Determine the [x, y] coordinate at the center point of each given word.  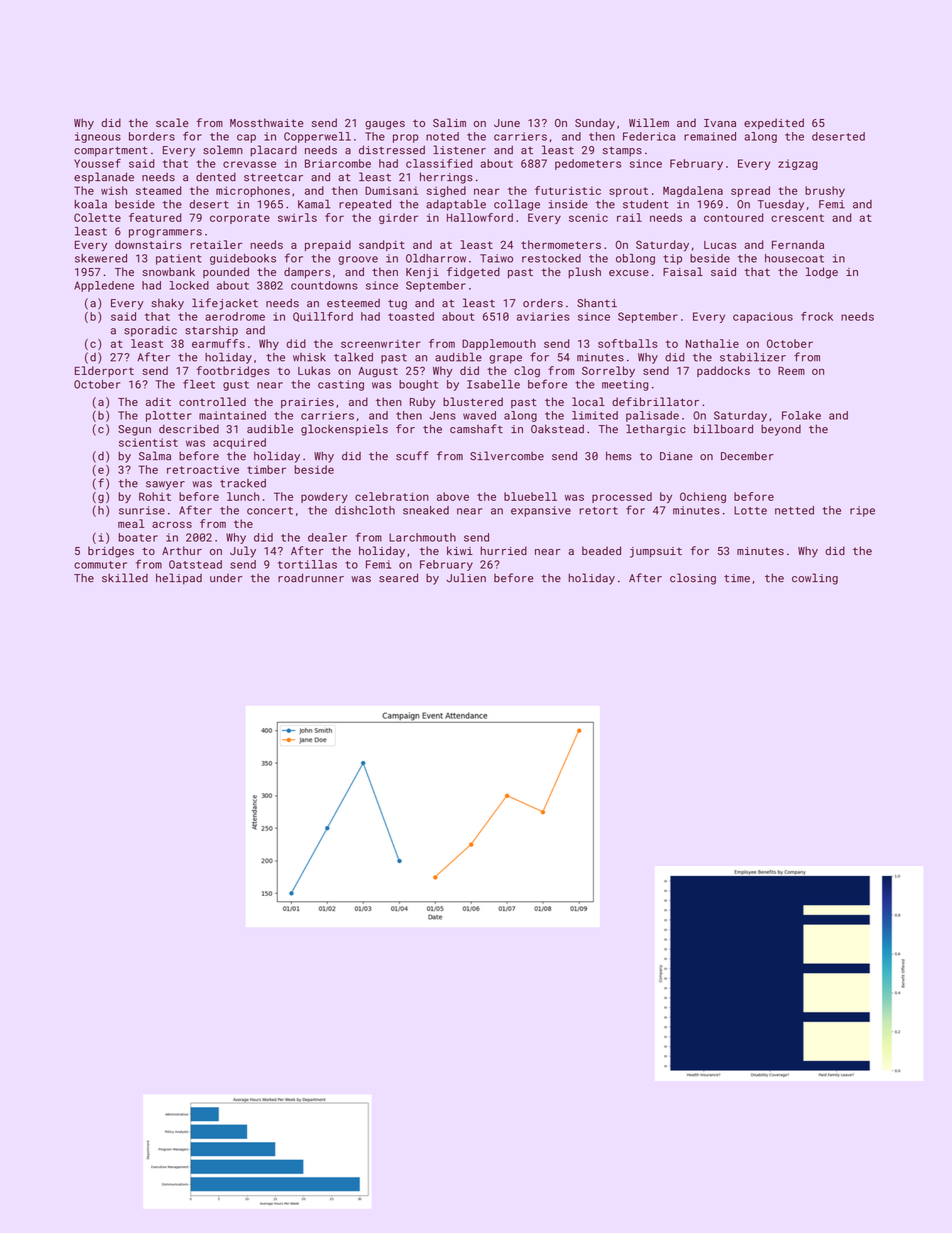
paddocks [723, 371]
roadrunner [311, 578]
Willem [649, 122]
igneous [98, 137]
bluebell [530, 496]
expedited [774, 123]
